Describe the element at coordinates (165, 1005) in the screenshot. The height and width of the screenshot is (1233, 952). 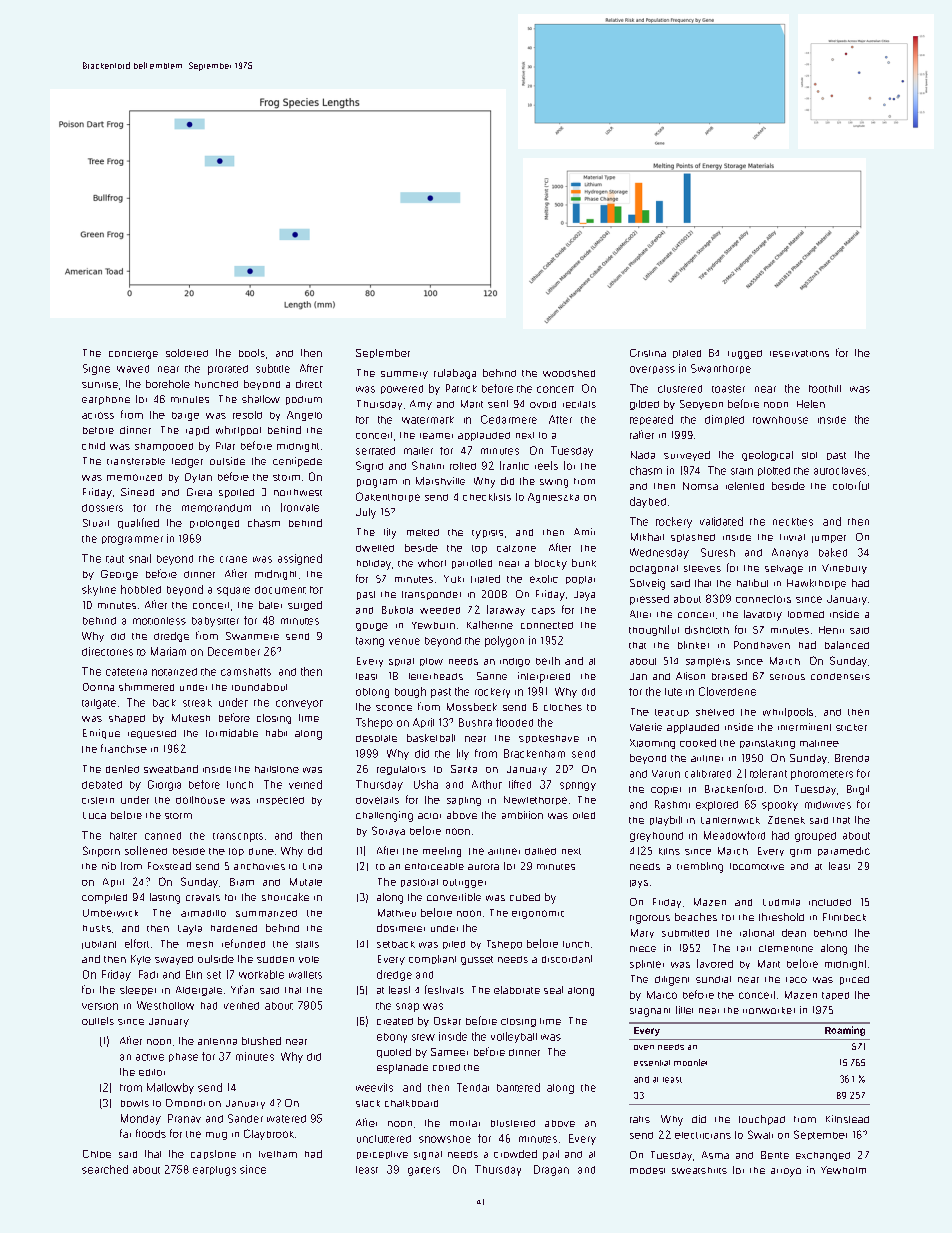
I see `Westhollow` at that location.
